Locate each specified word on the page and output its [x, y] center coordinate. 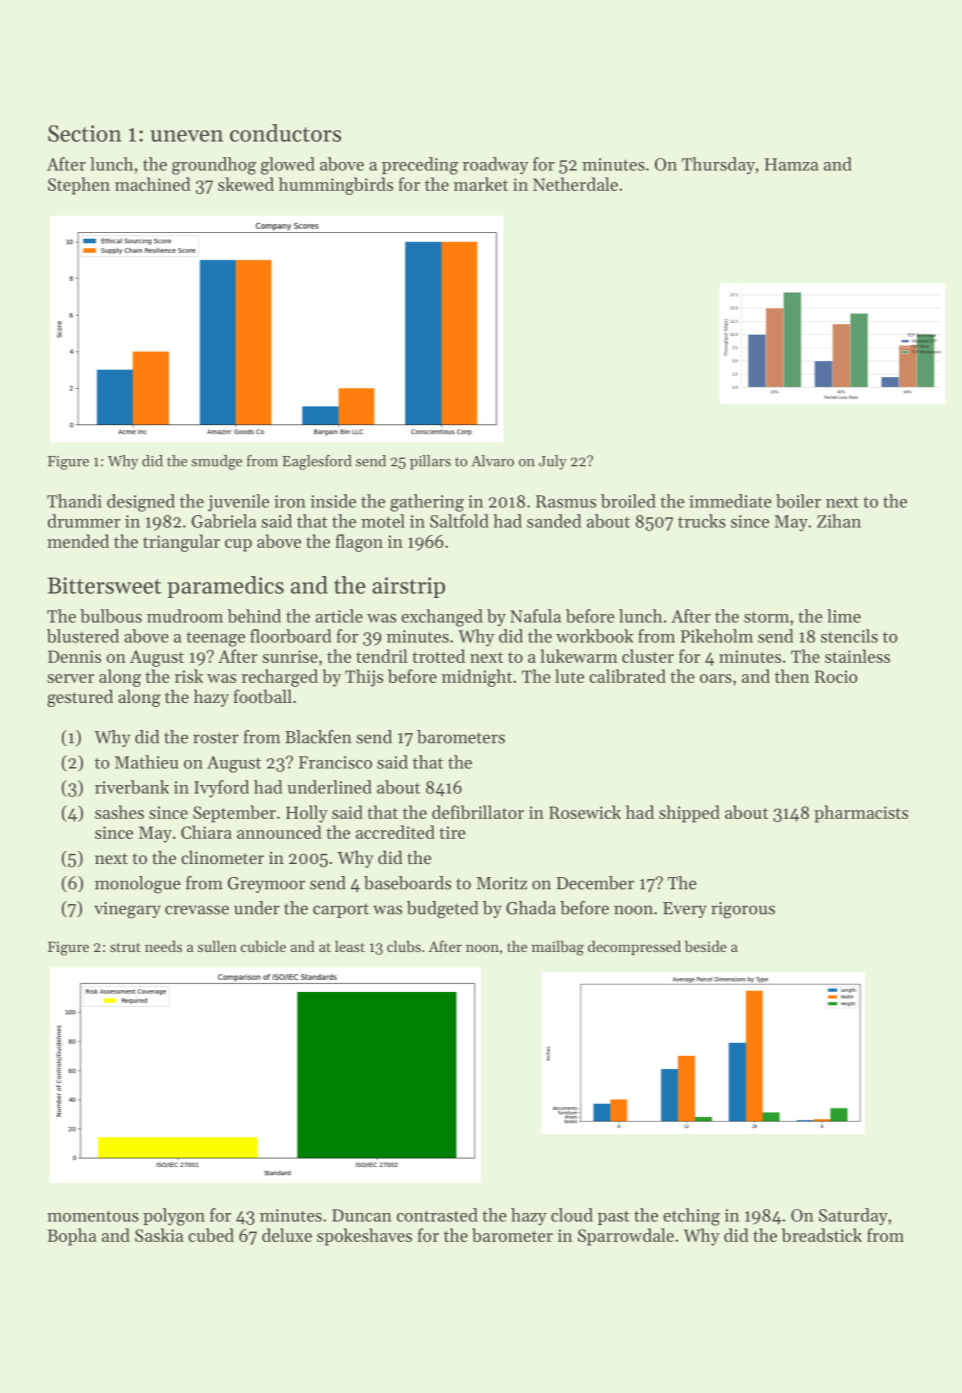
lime [844, 616]
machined [153, 184]
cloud [572, 1215]
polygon [174, 1217]
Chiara [206, 832]
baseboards [407, 883]
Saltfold [459, 521]
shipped [689, 814]
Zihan [839, 521]
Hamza [791, 164]
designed [141, 503]
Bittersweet [105, 585]
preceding [420, 166]
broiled [628, 501]
